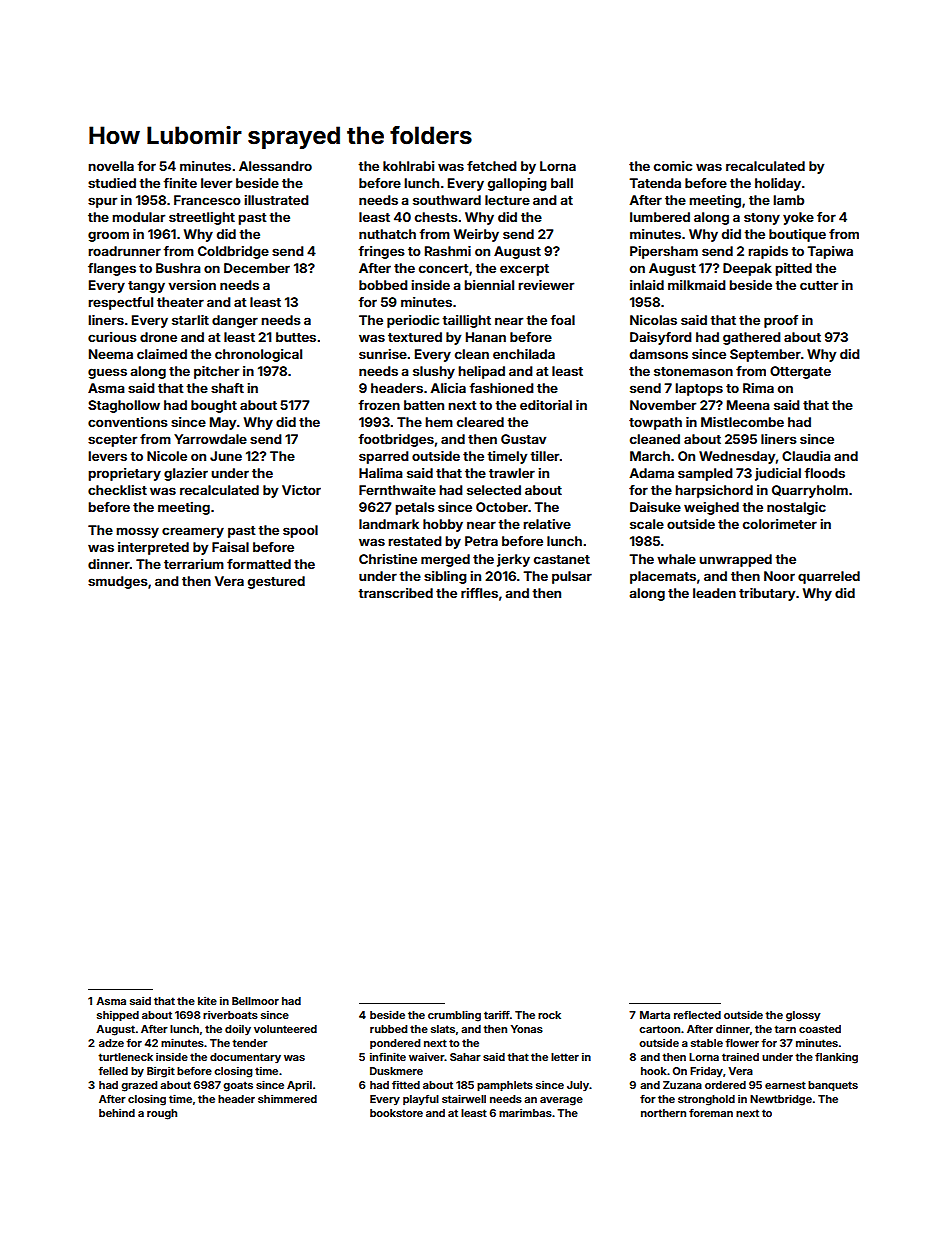 The height and width of the document is (1233, 952). What do you see at coordinates (395, 593) in the document?
I see `transcribed` at bounding box center [395, 593].
